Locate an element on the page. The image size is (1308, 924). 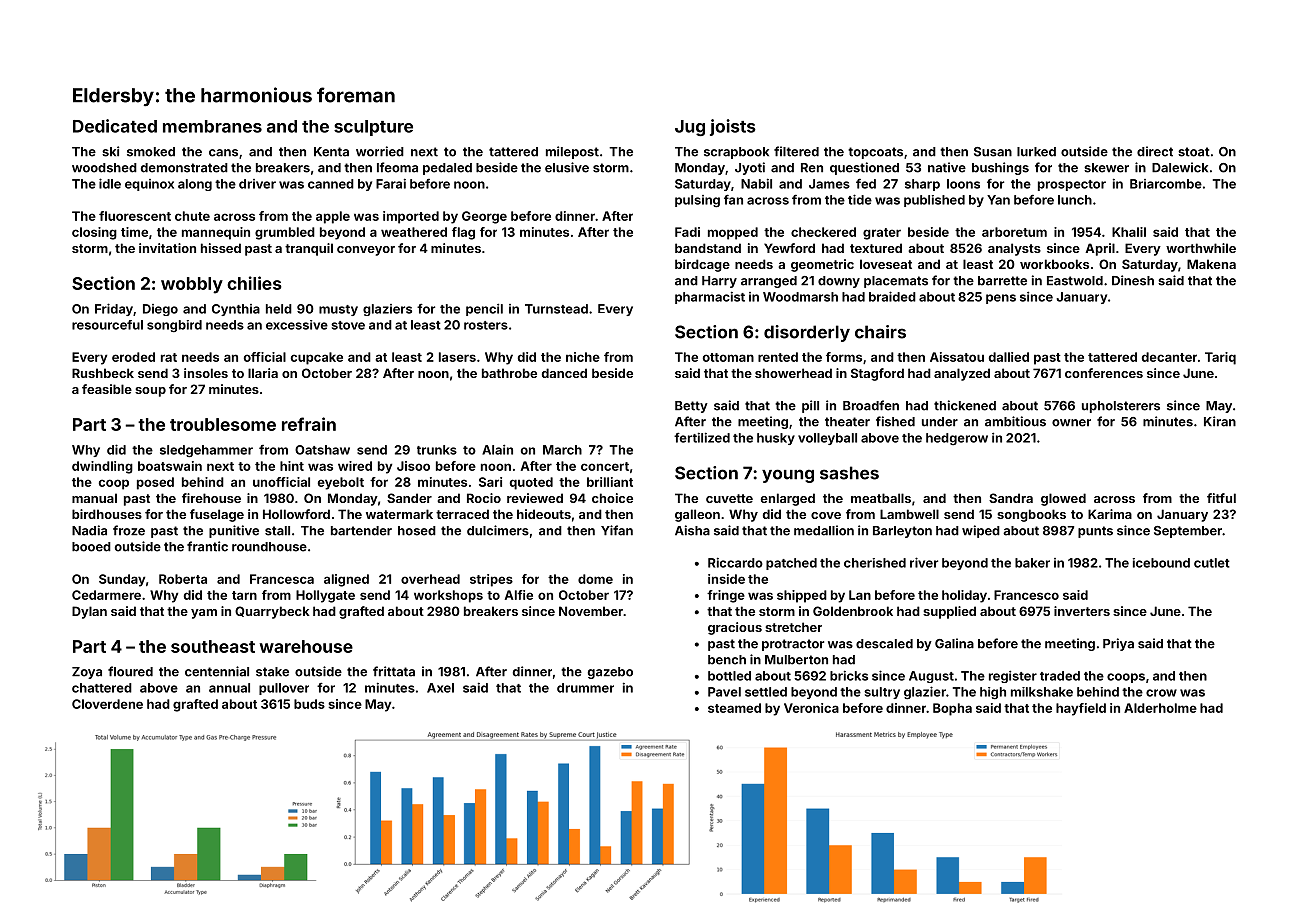
Hollowford is located at coordinates (296, 514).
